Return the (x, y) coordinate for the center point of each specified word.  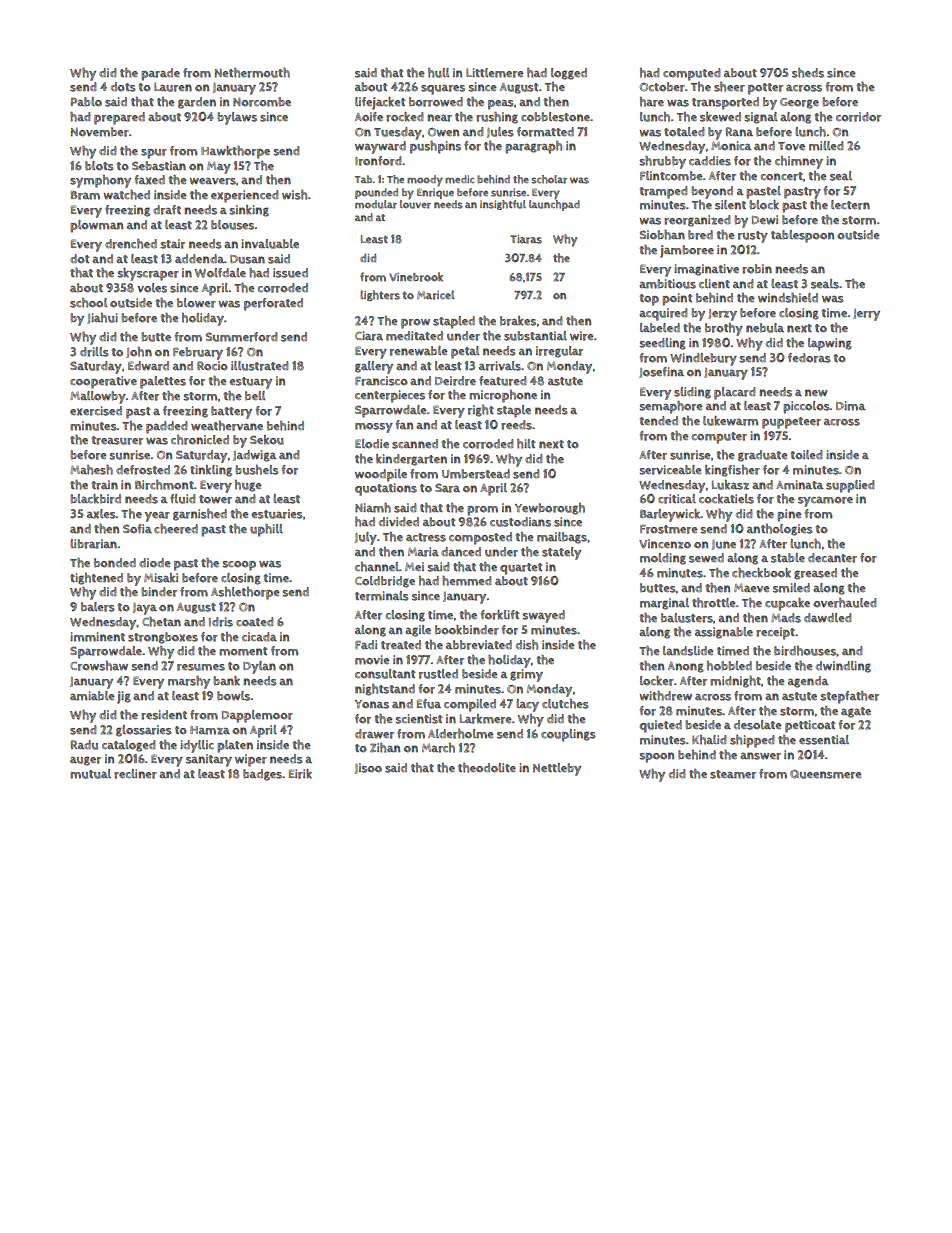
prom (482, 511)
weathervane (227, 426)
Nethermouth (252, 73)
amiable (92, 696)
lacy (527, 705)
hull (438, 73)
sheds (808, 73)
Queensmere (826, 774)
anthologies (780, 530)
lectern (850, 205)
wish (294, 195)
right (481, 411)
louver (415, 204)
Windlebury (703, 359)
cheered (176, 529)
